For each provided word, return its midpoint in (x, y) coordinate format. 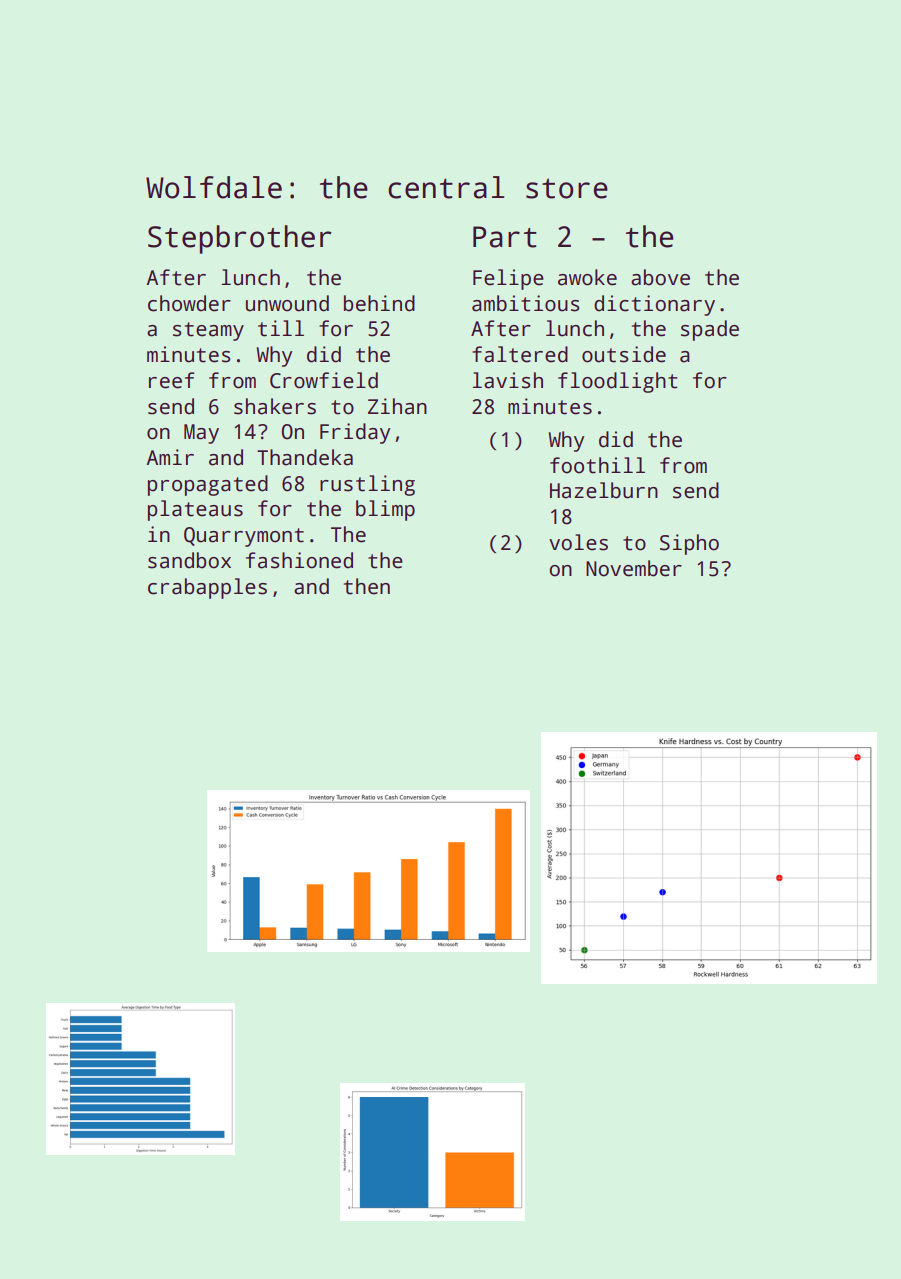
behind (379, 303)
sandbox (189, 560)
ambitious (525, 303)
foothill (597, 465)
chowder (189, 303)
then (367, 586)
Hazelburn (604, 490)
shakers (275, 406)
